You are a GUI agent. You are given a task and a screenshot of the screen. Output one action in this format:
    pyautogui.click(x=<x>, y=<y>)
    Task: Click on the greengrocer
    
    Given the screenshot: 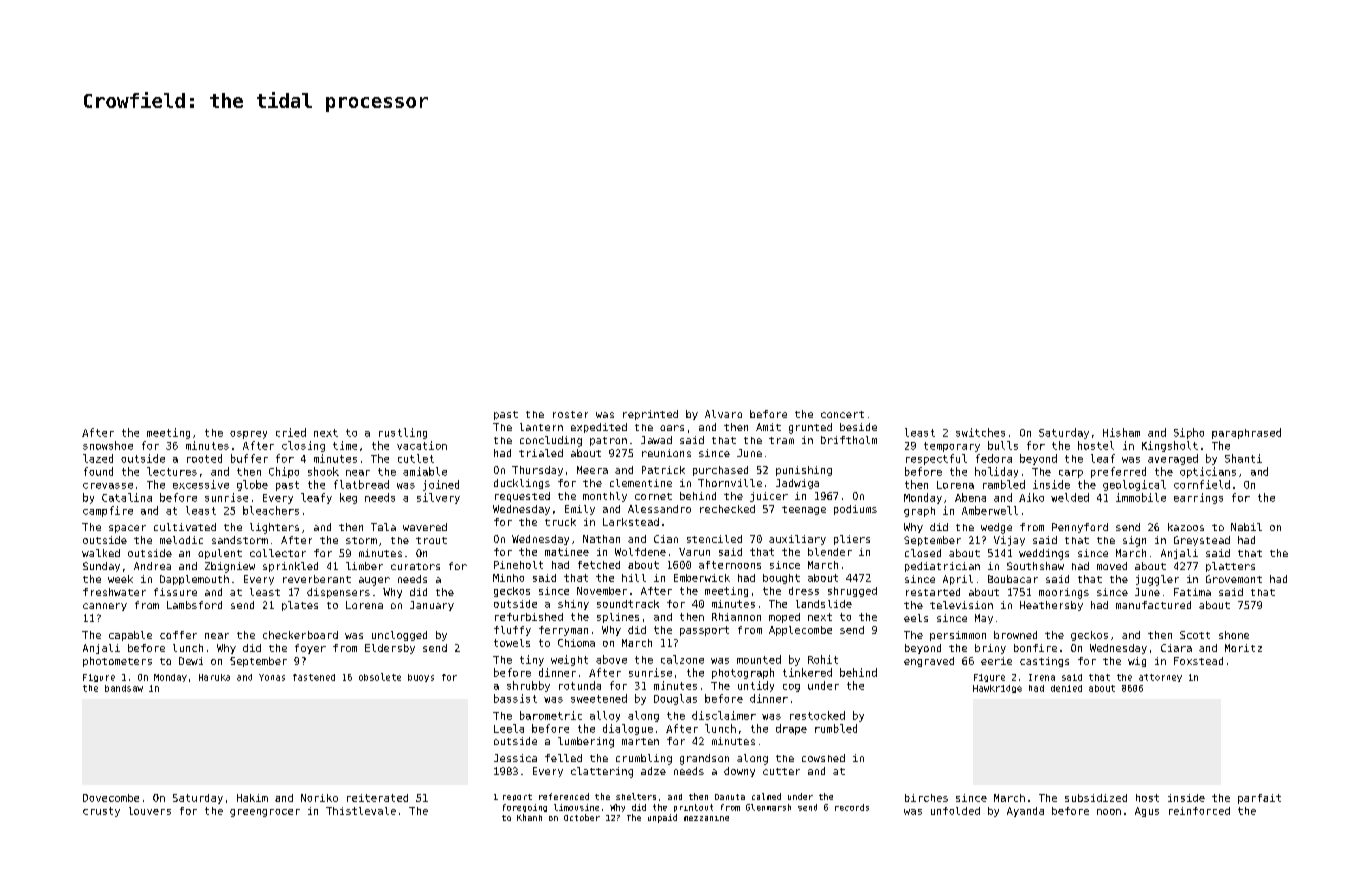 What is the action you would take?
    pyautogui.click(x=265, y=813)
